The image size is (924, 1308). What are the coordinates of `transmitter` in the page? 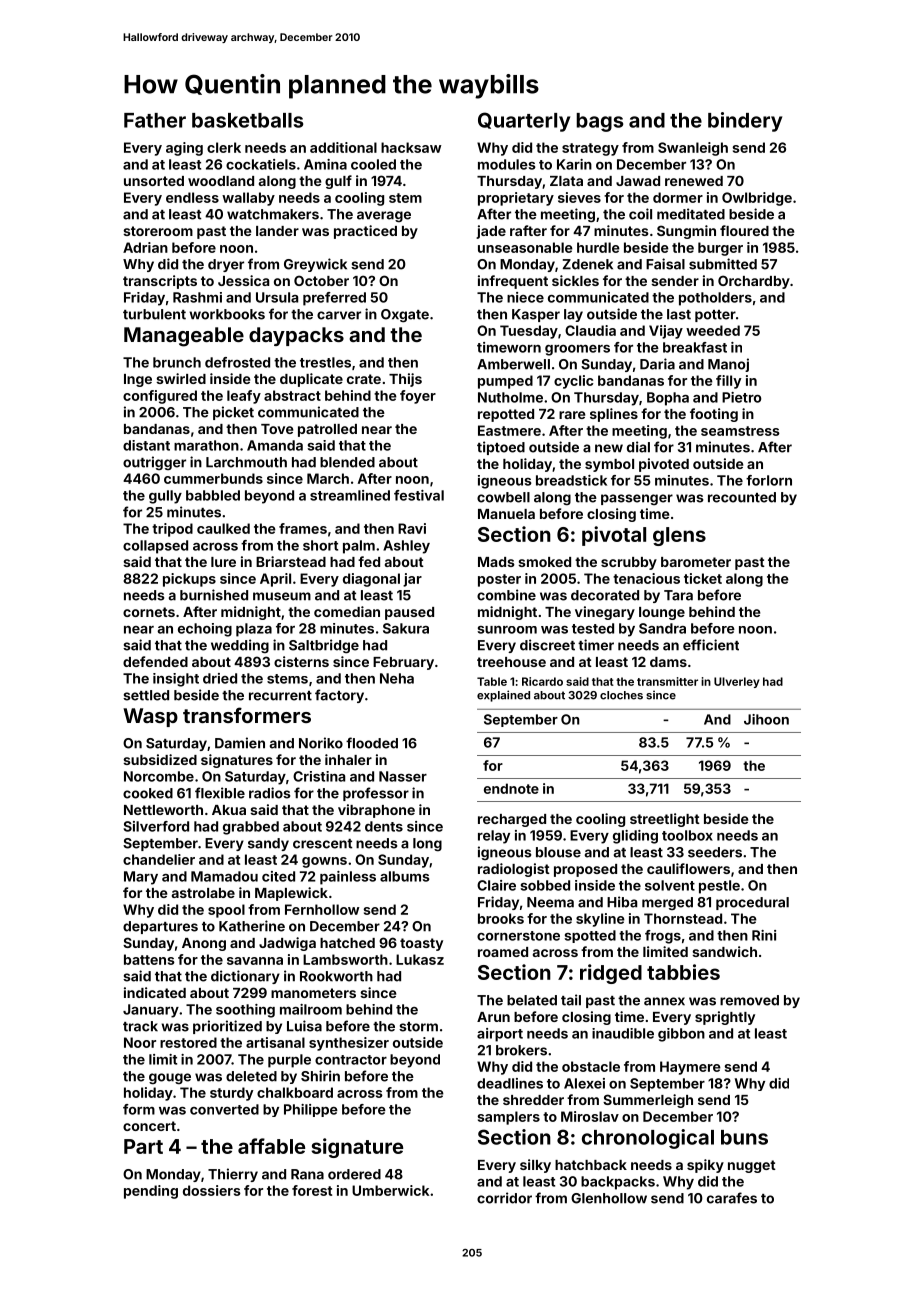 It's located at (667, 681).
